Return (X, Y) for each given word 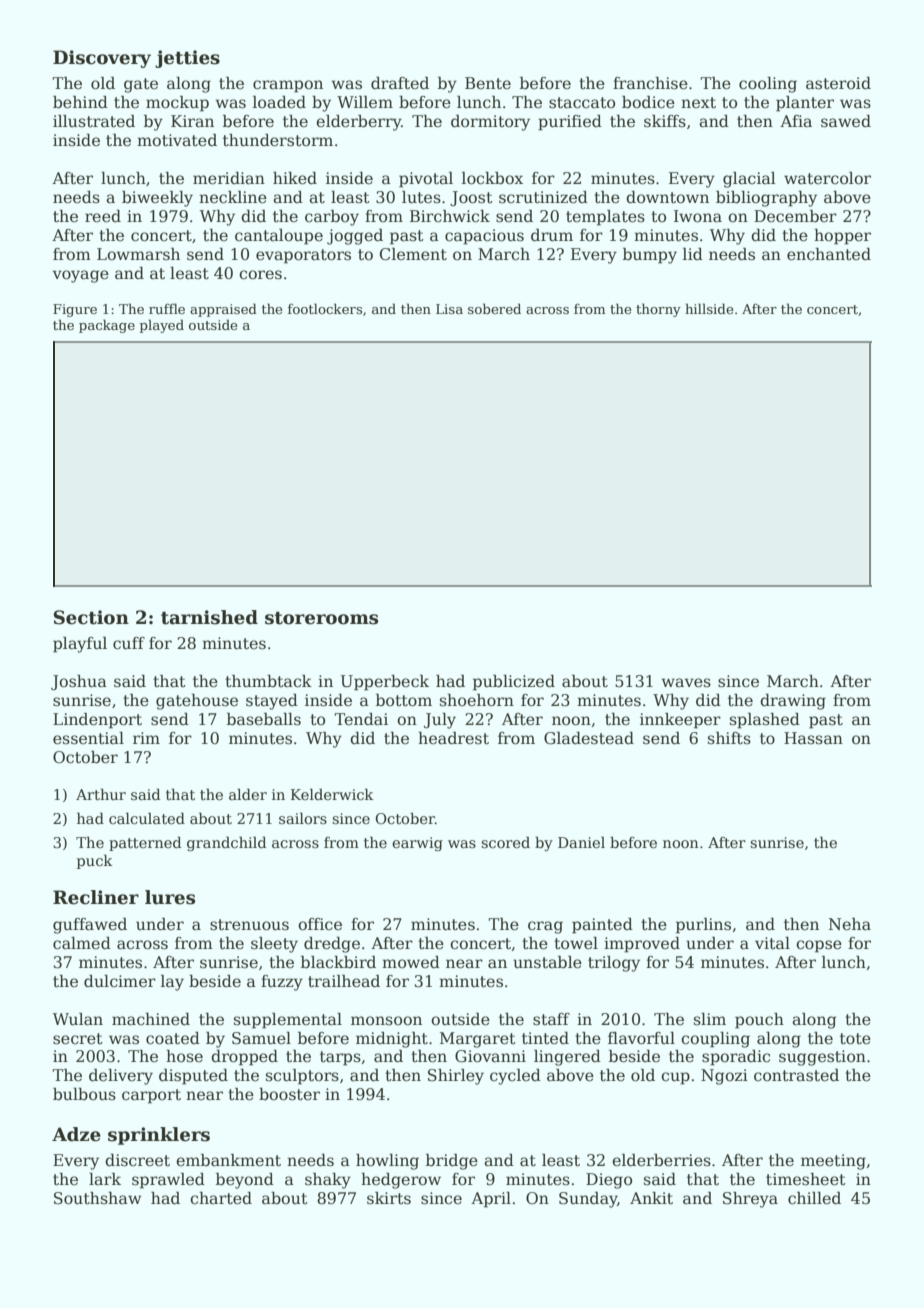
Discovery (102, 59)
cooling (768, 85)
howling (387, 1162)
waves (686, 683)
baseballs (264, 719)
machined (151, 1019)
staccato (582, 103)
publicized (514, 683)
